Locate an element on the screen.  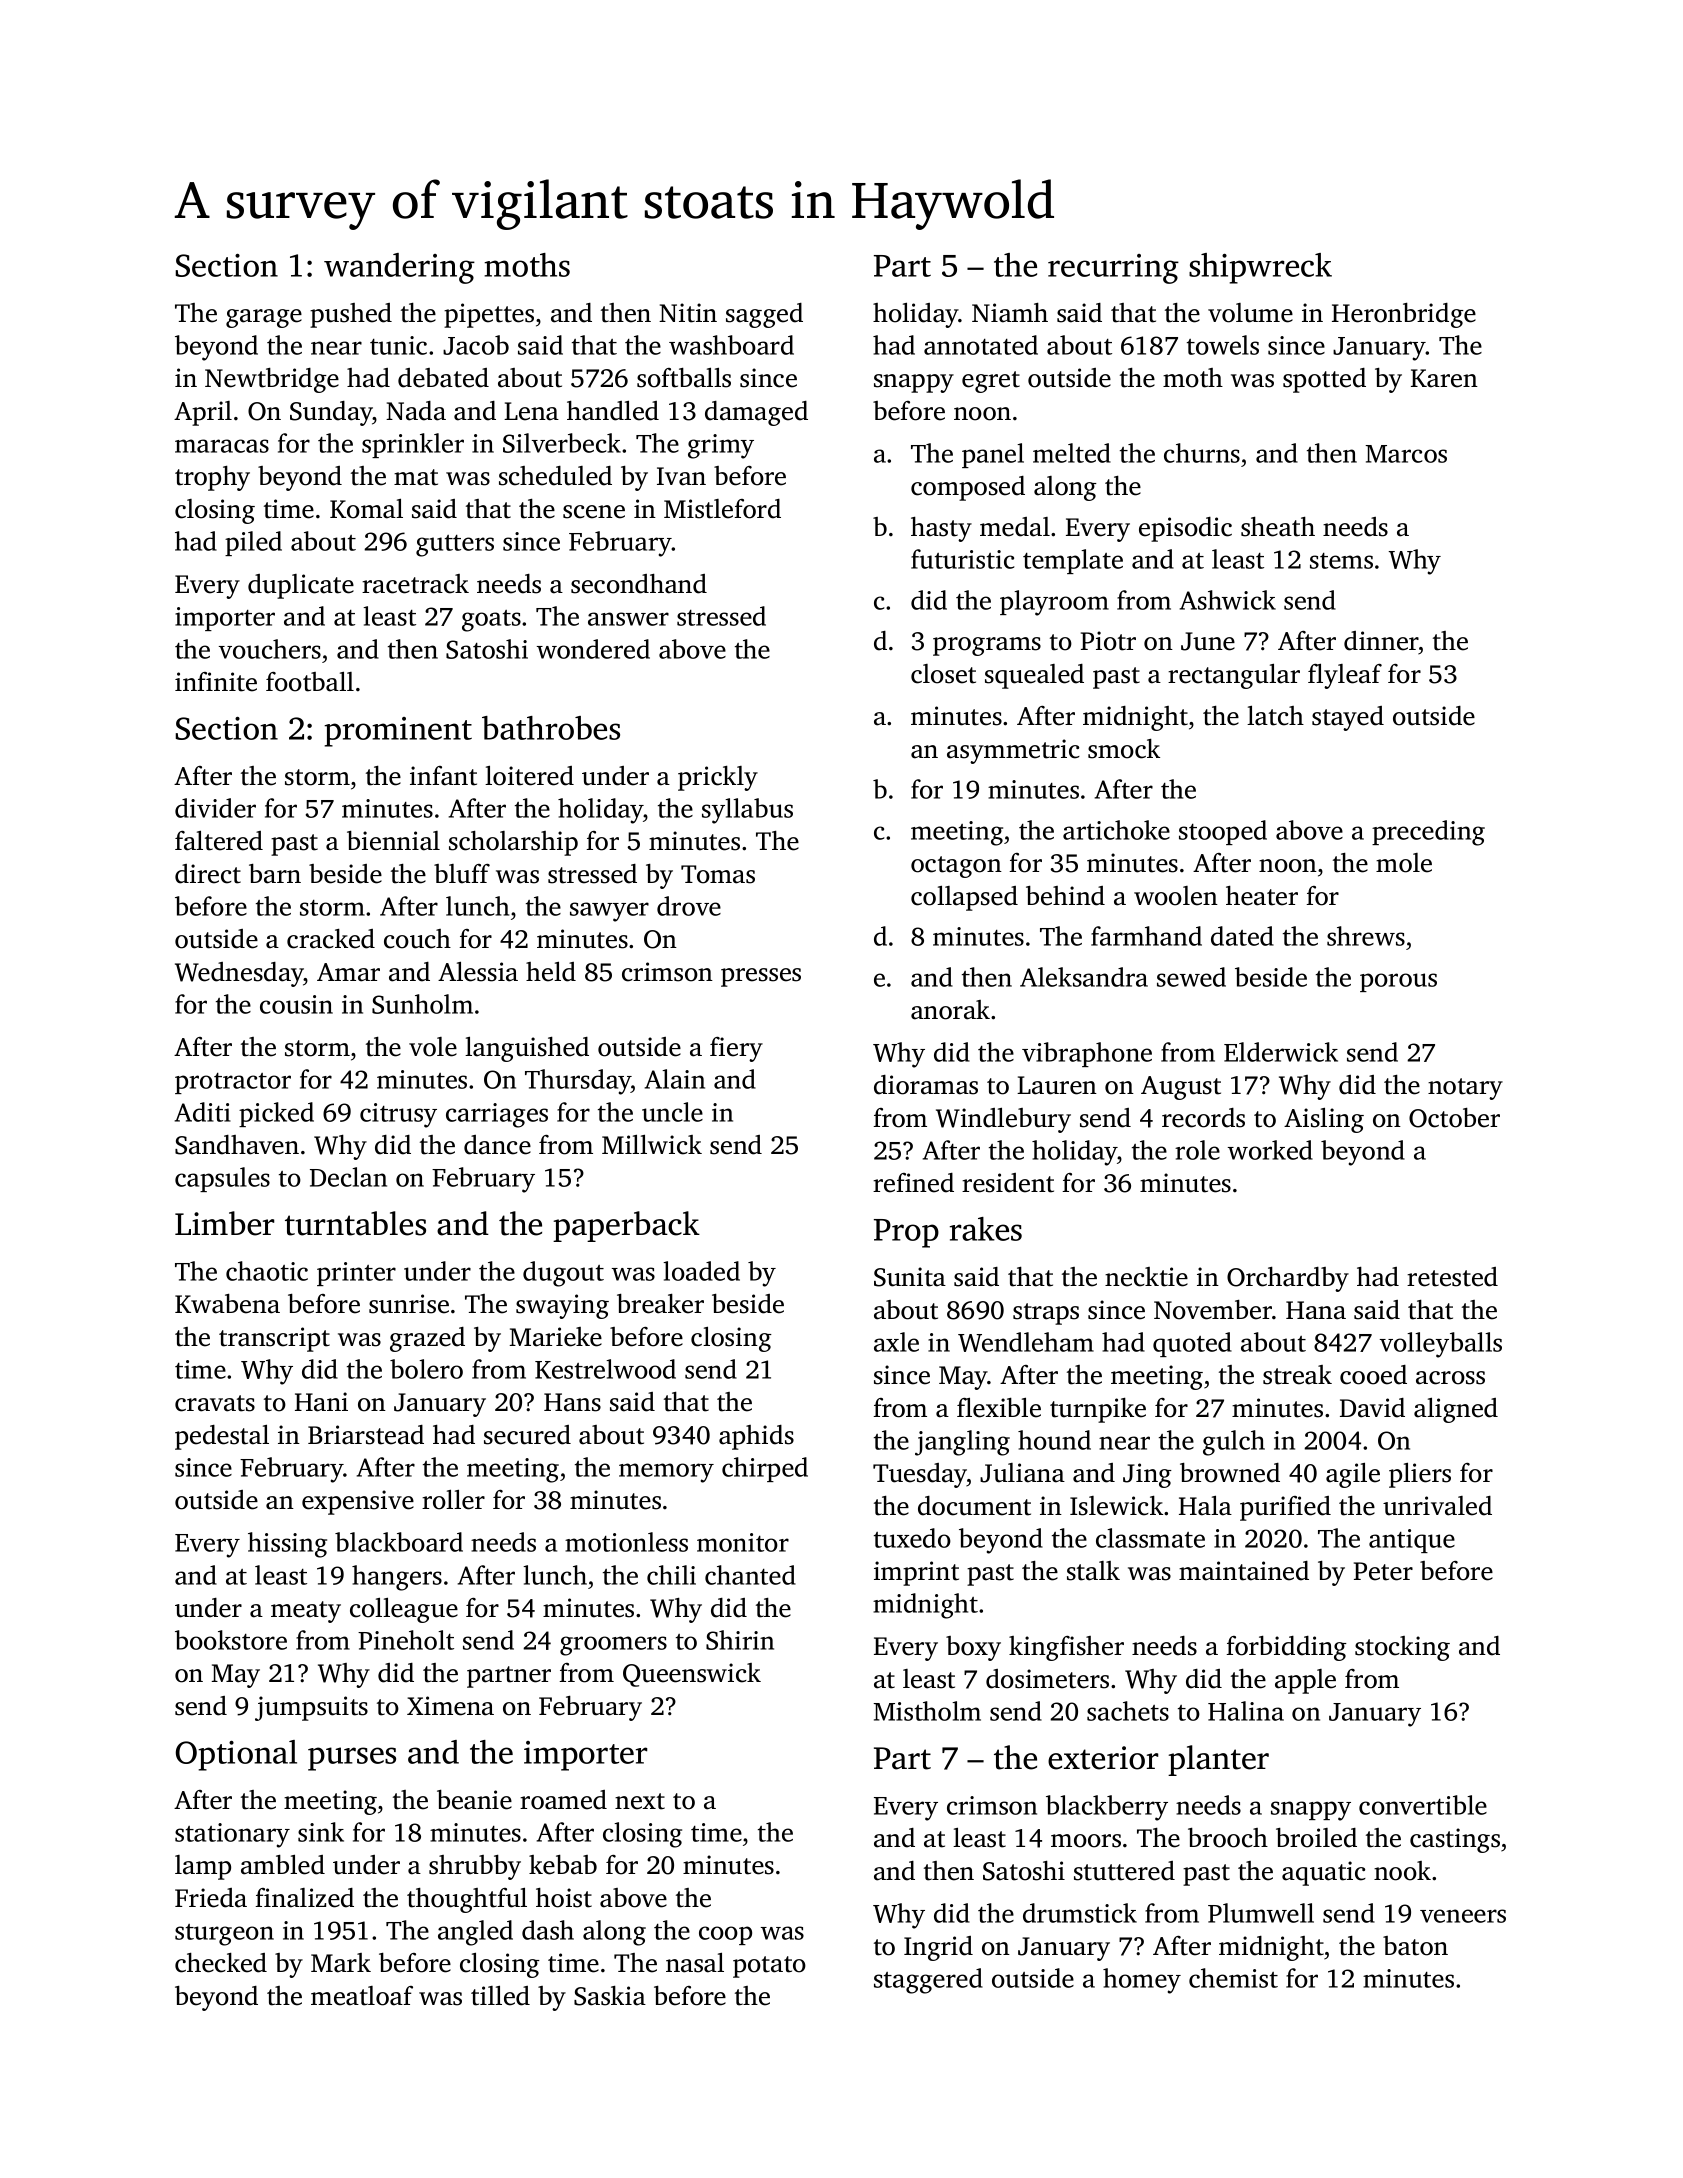
meatloaf is located at coordinates (362, 1996).
